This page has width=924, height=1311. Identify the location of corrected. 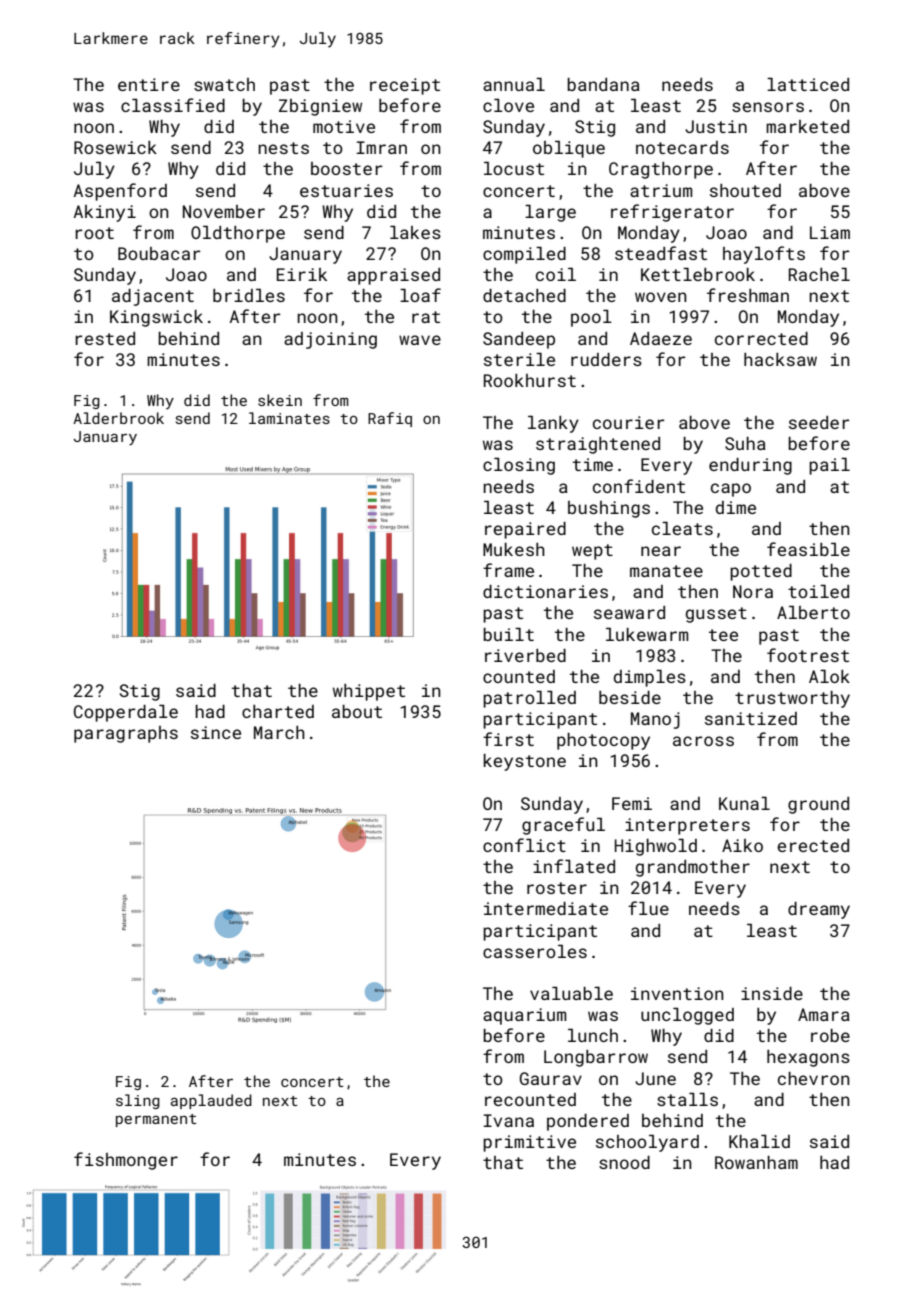
(761, 338).
